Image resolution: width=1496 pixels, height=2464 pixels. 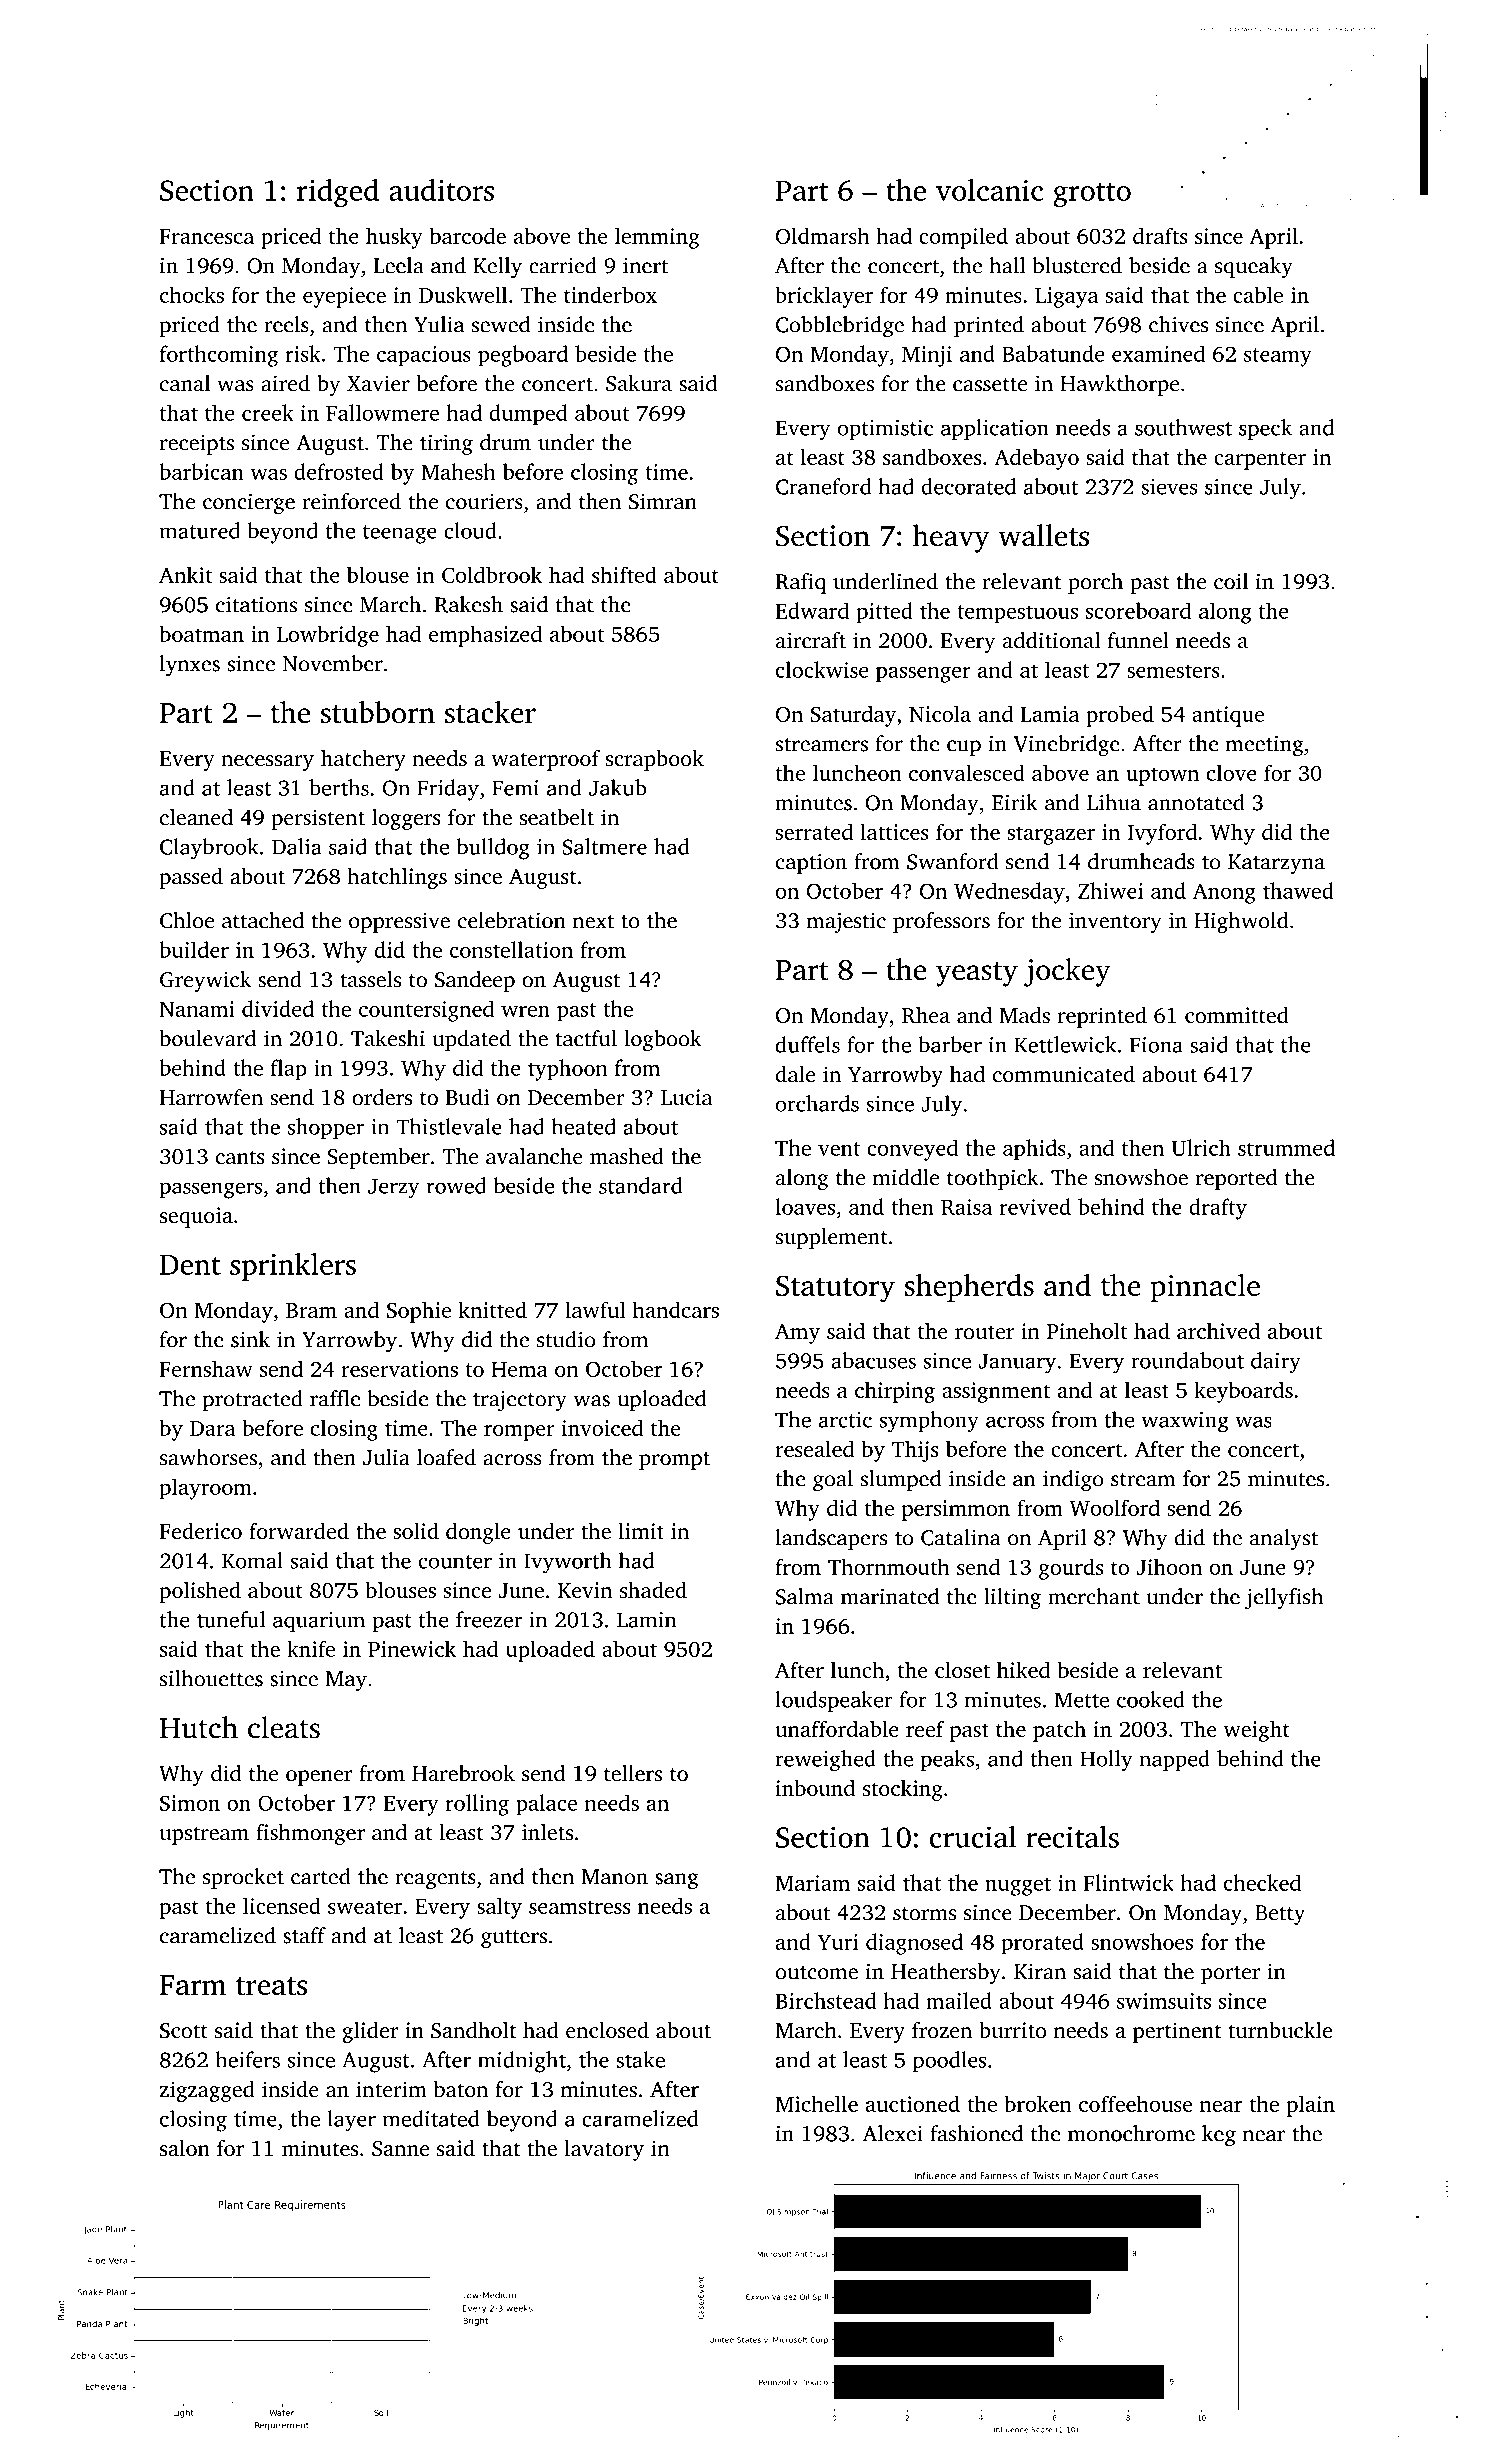 What do you see at coordinates (1160, 235) in the screenshot?
I see `drafts` at bounding box center [1160, 235].
